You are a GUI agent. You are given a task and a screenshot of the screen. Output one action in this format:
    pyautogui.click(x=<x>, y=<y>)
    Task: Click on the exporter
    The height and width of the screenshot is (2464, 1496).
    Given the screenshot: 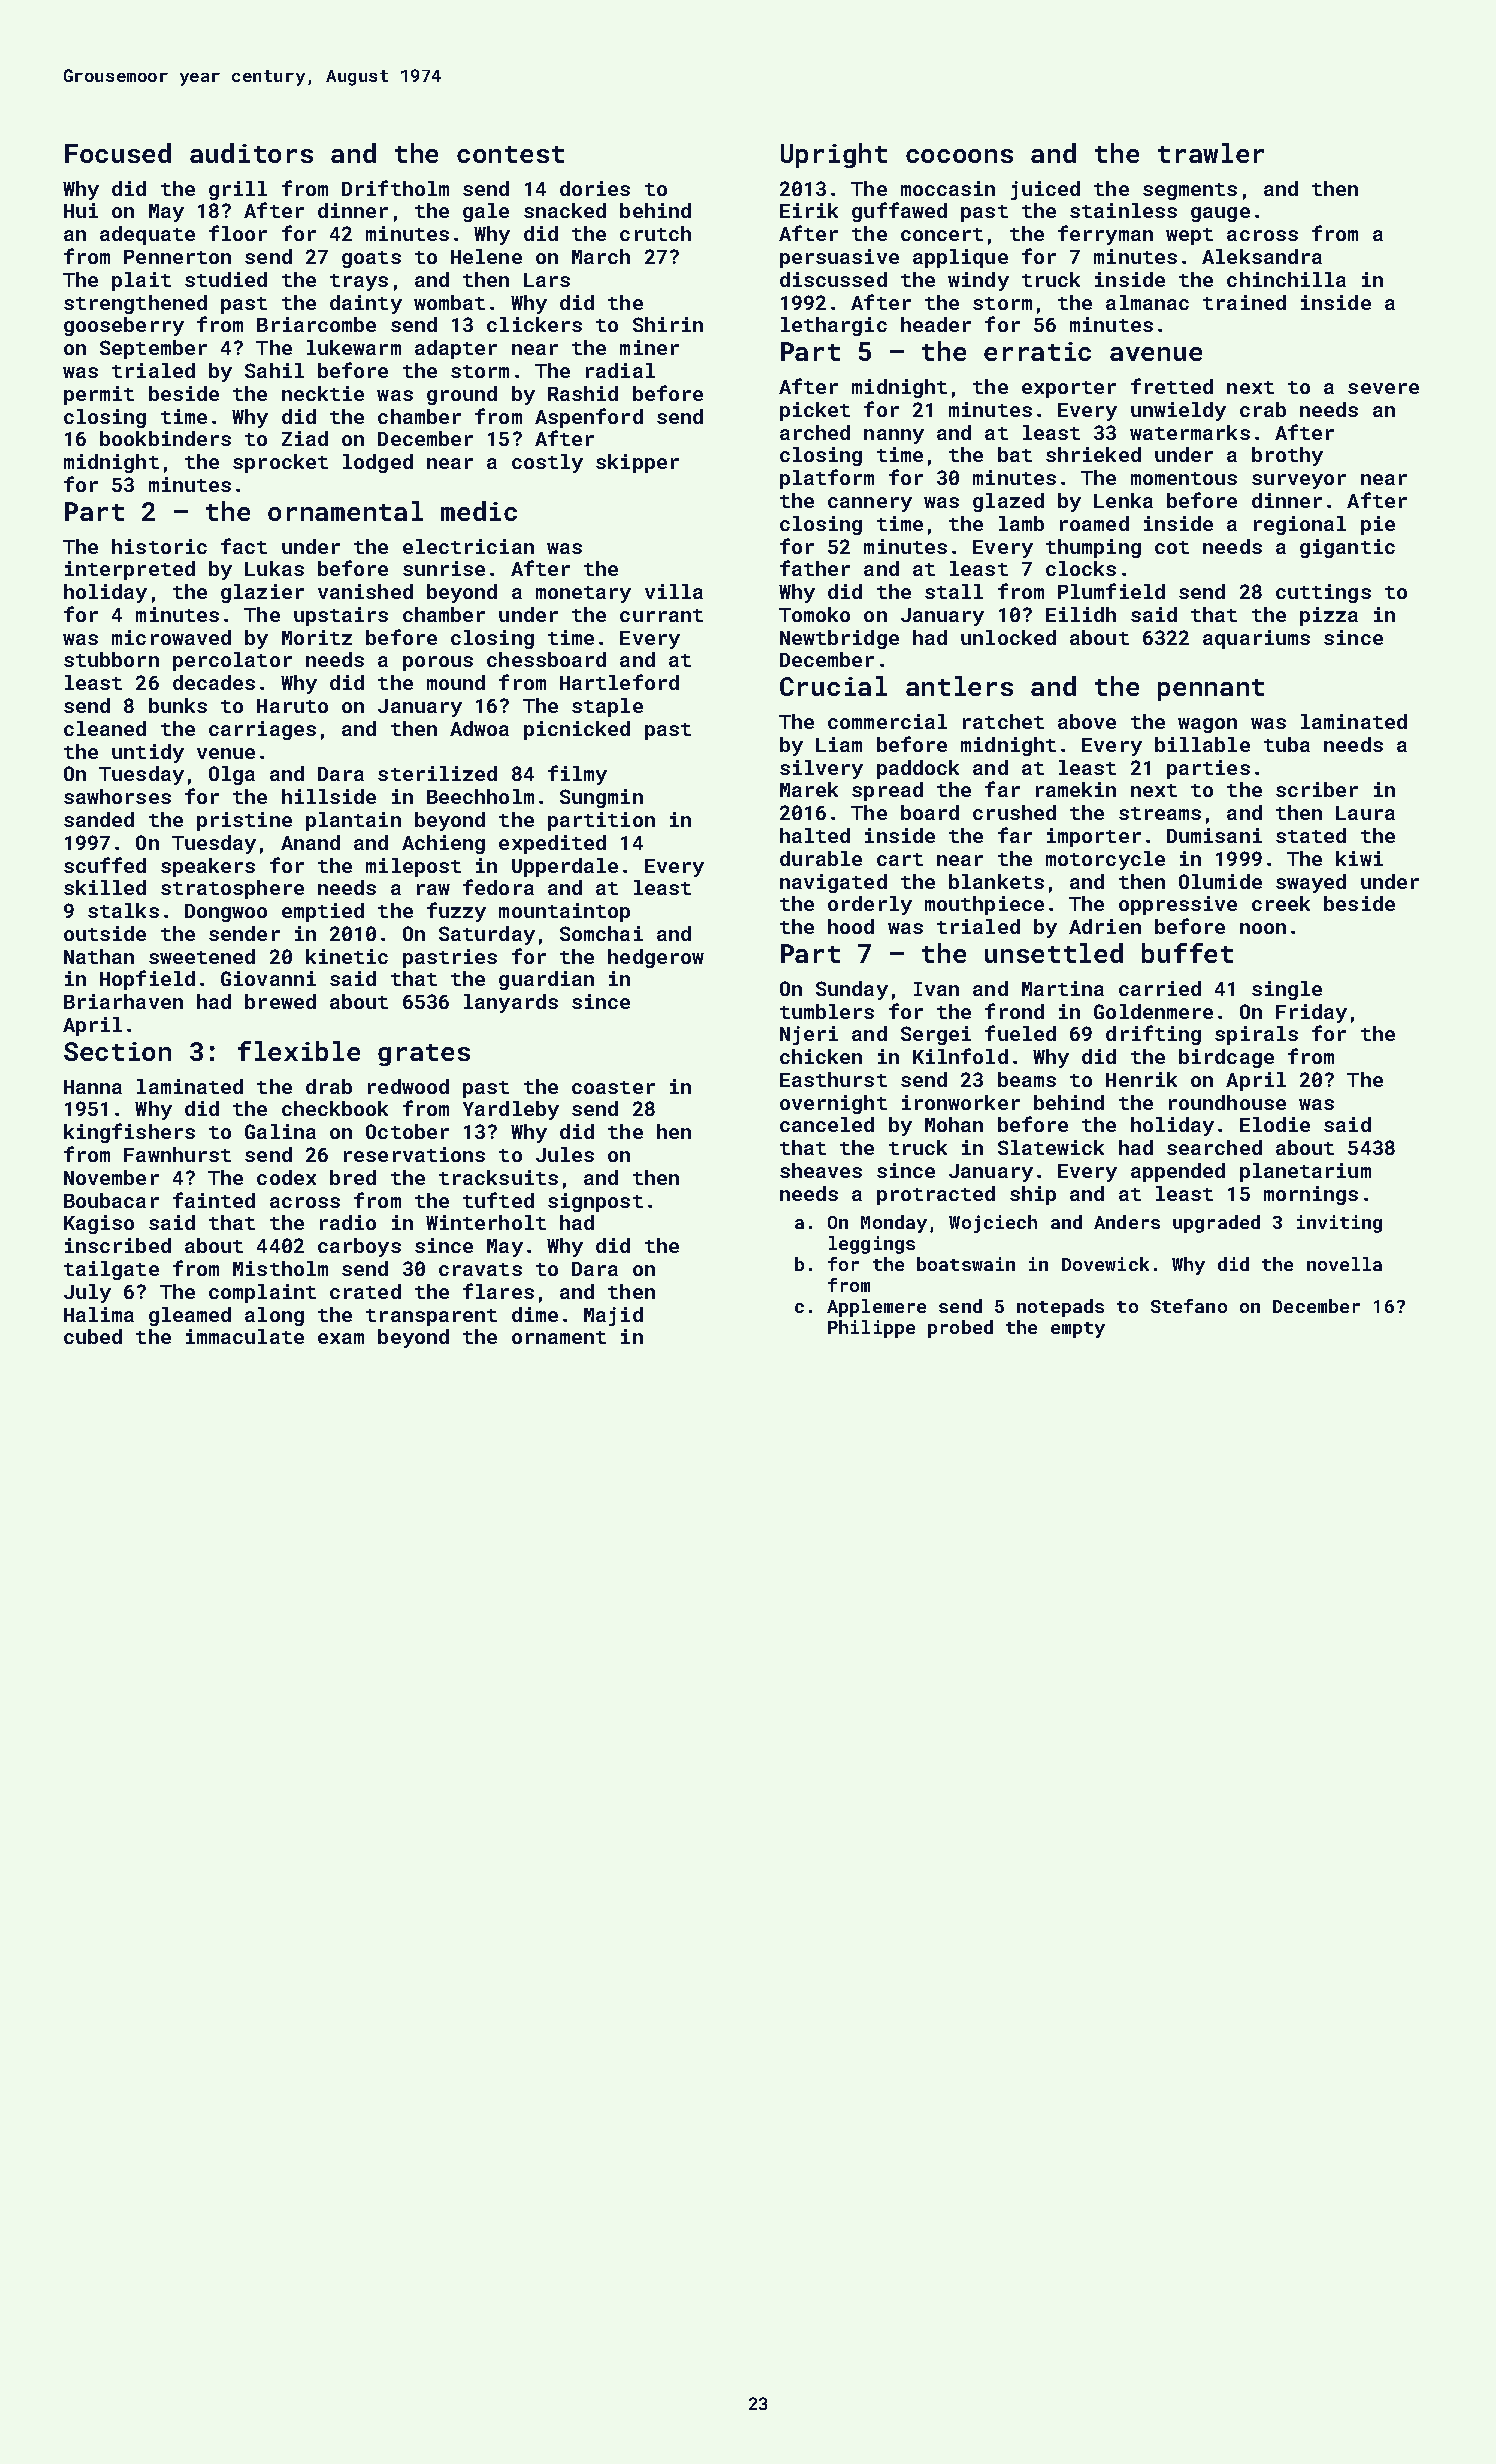 What is the action you would take?
    pyautogui.click(x=1069, y=389)
